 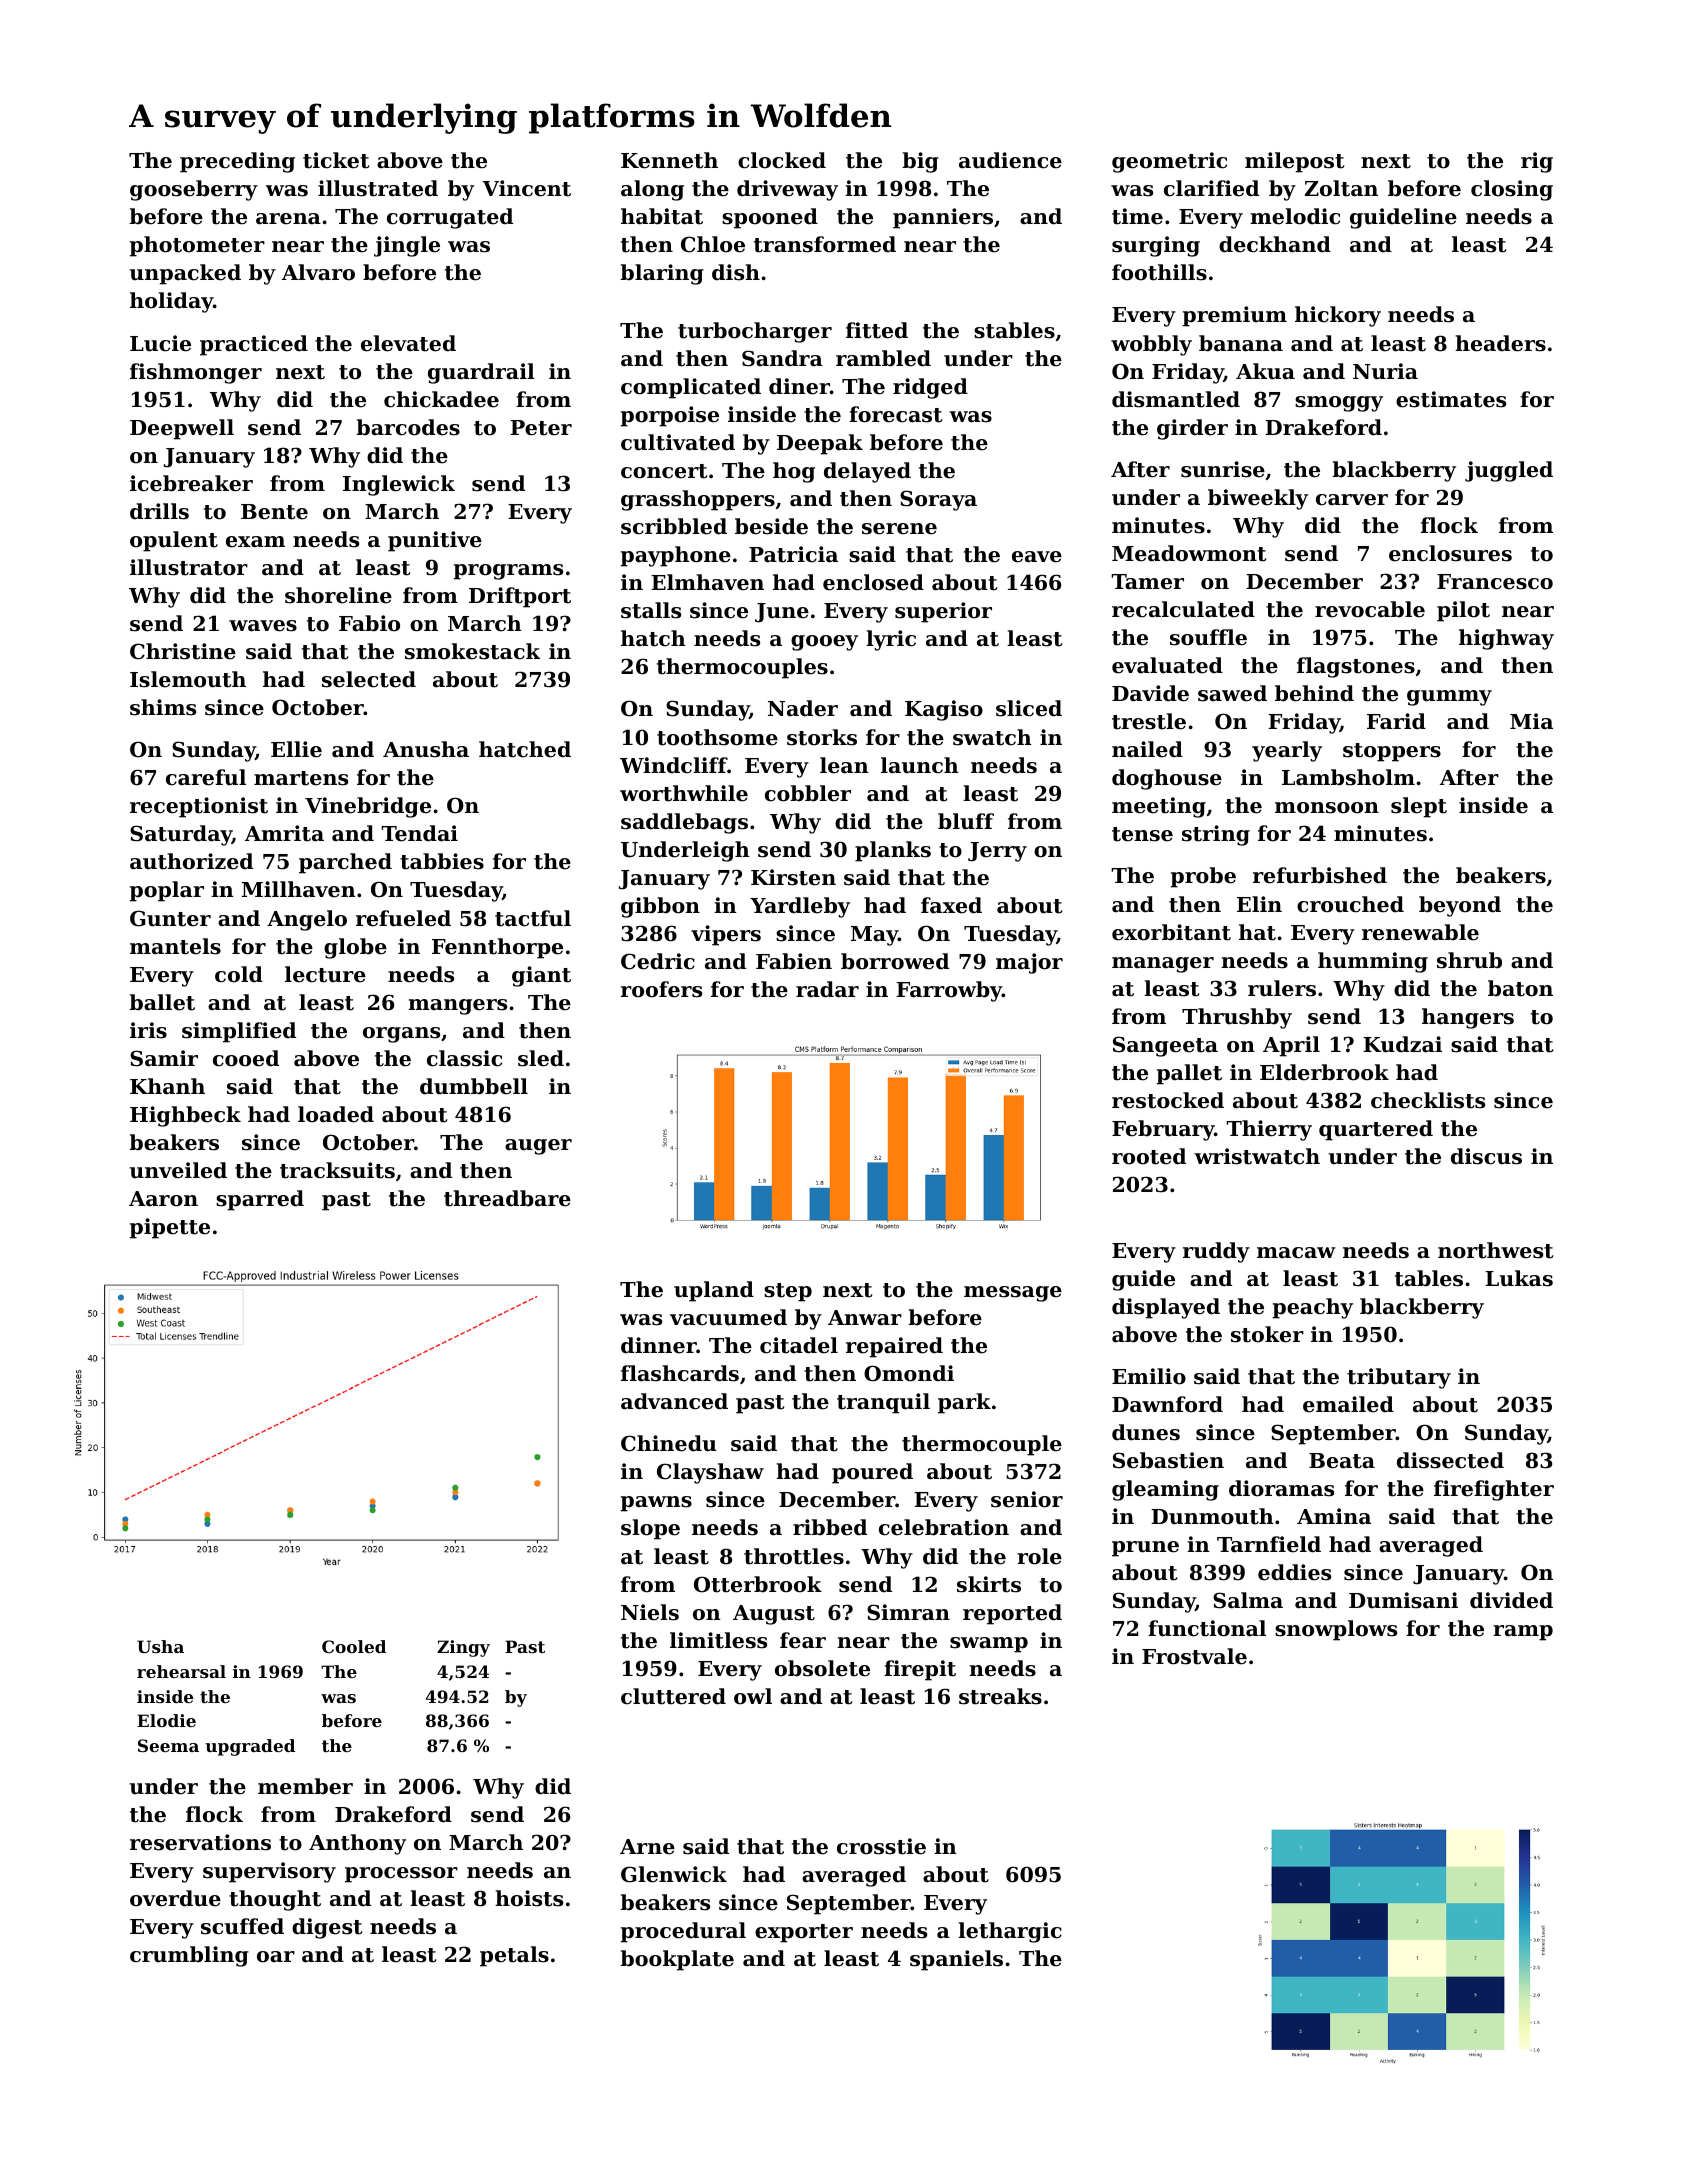 I want to click on petals, so click(x=514, y=1956).
